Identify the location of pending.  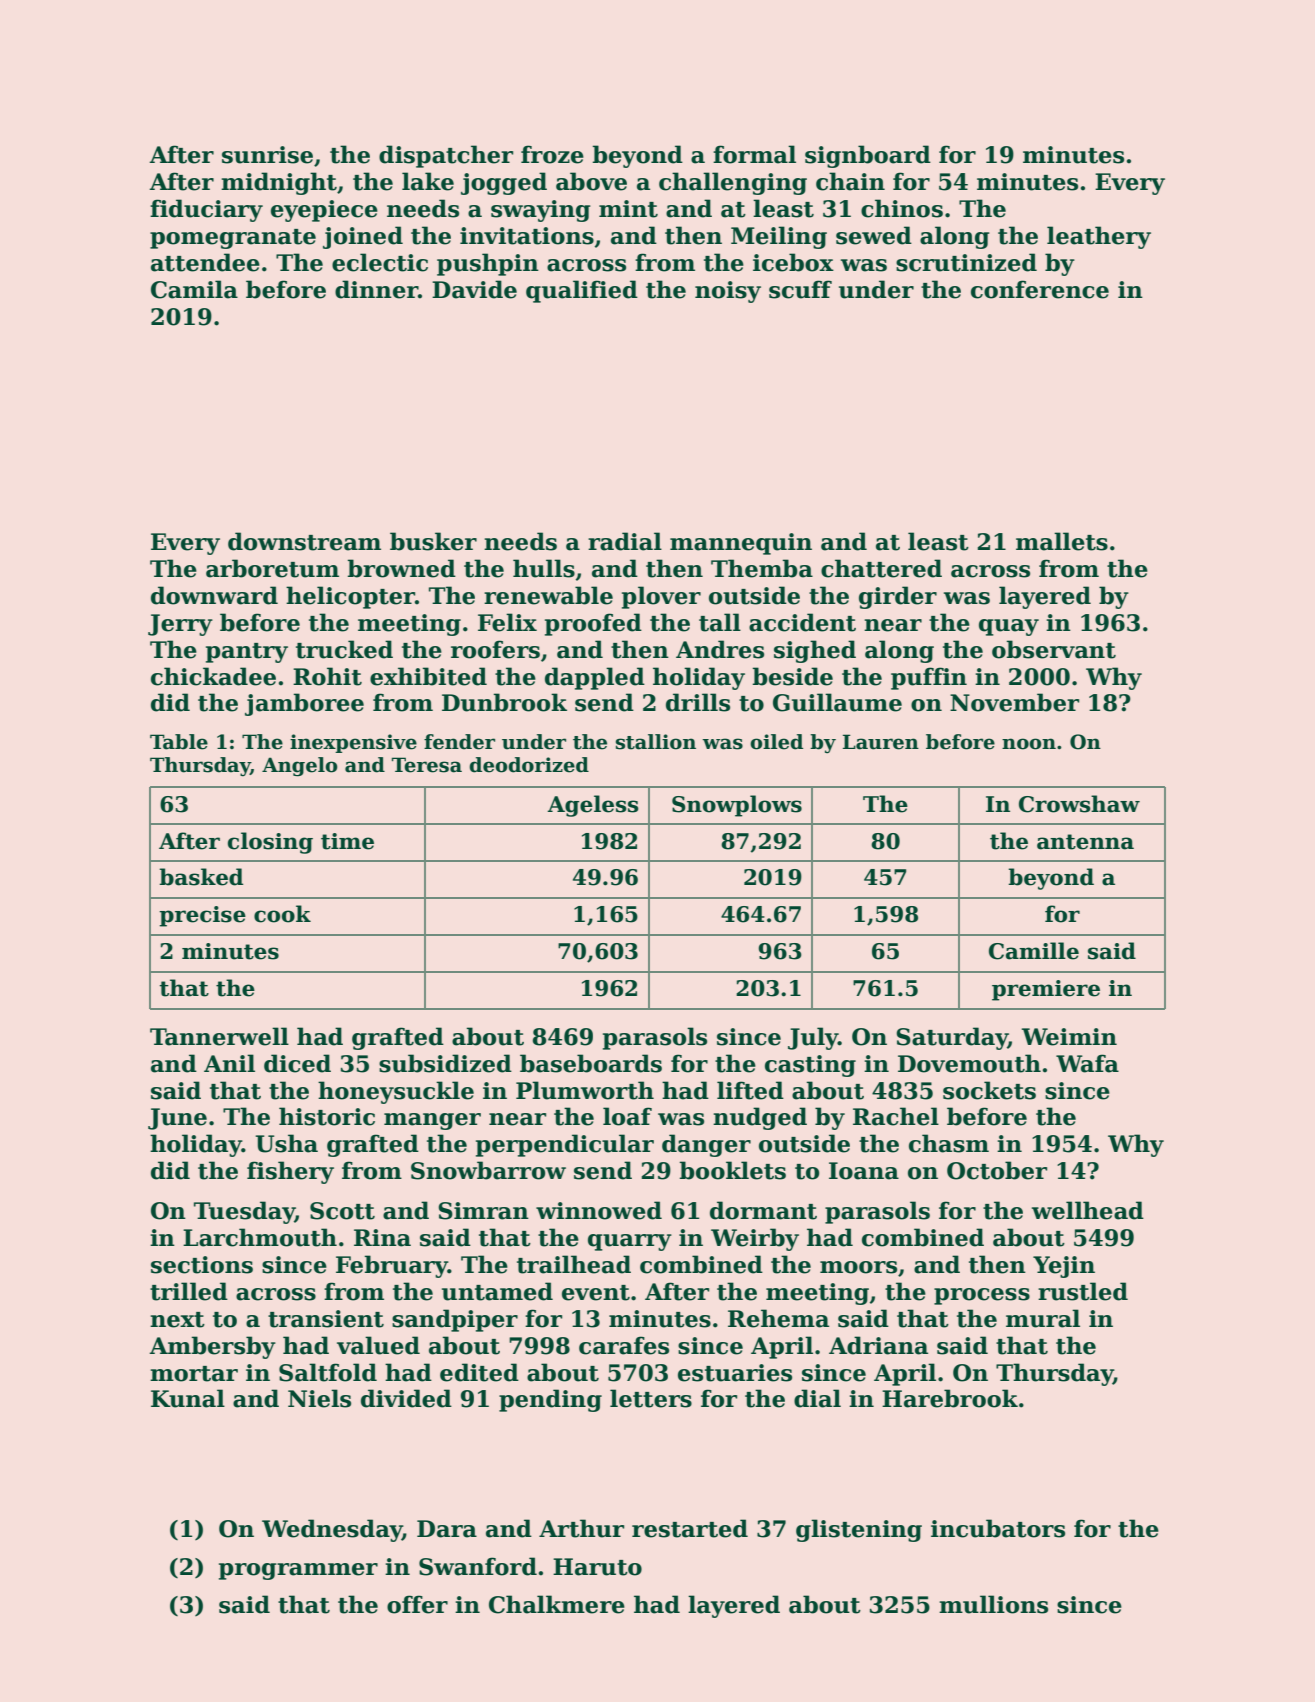
(550, 1400).
